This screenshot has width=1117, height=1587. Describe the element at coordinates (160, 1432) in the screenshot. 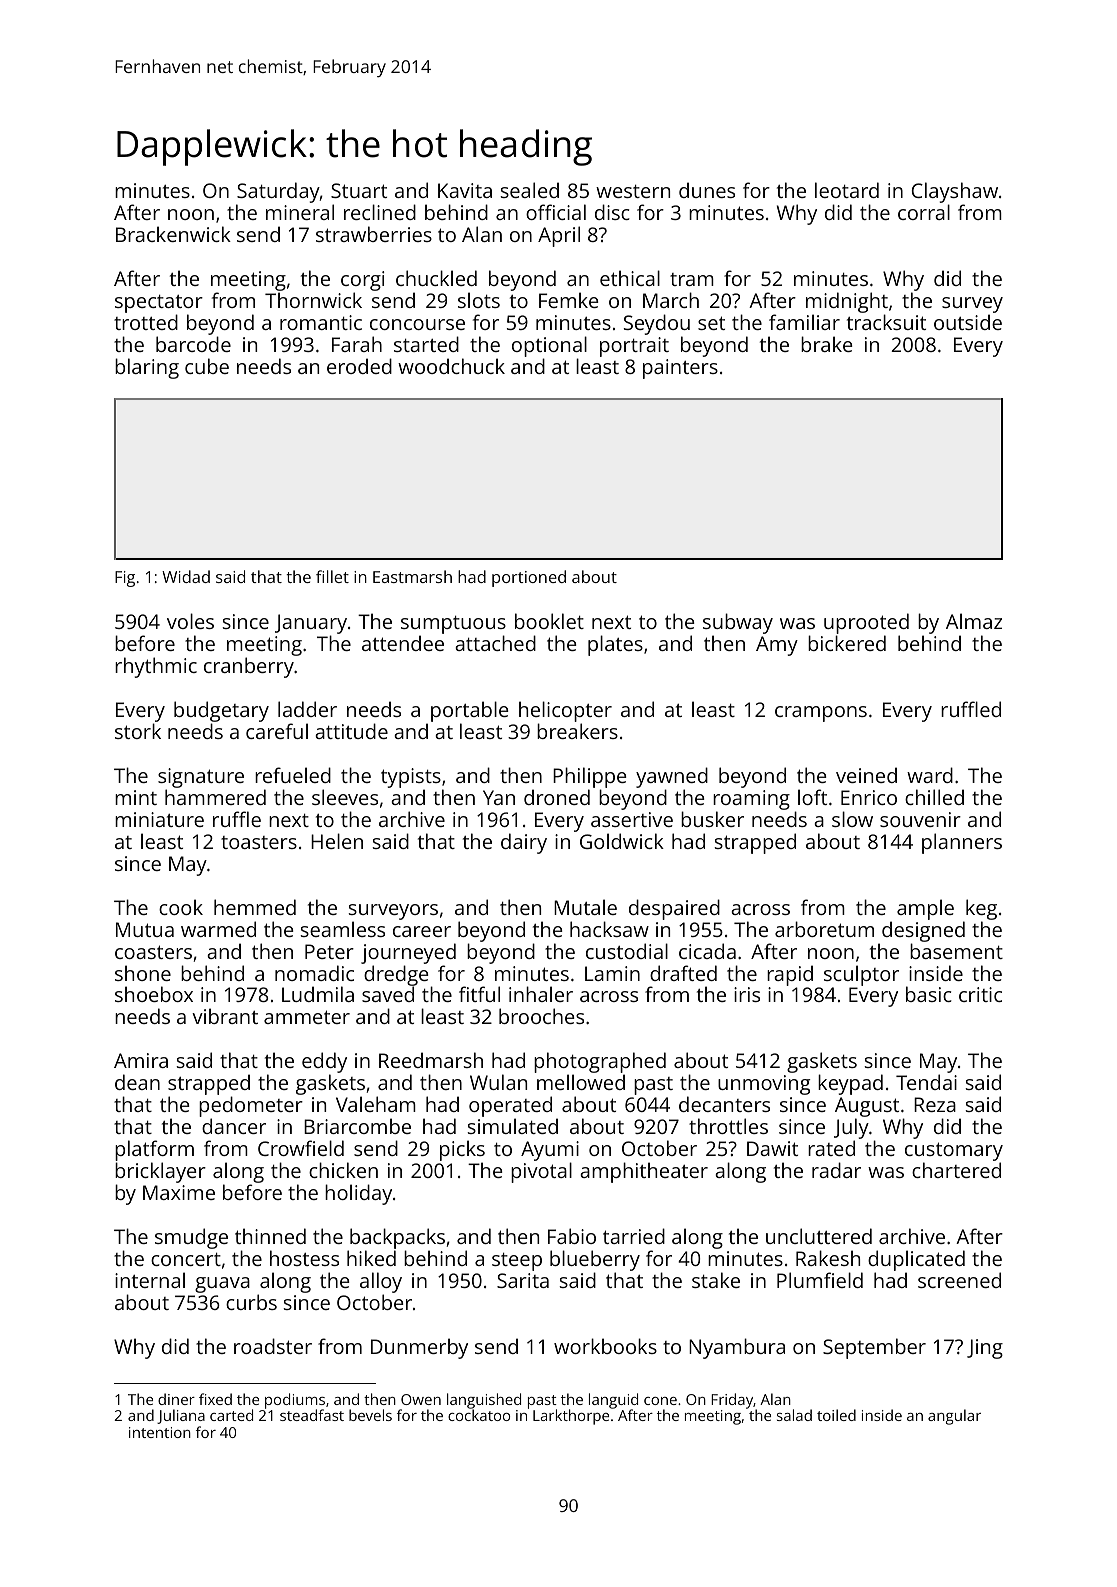

I see `intention` at that location.
